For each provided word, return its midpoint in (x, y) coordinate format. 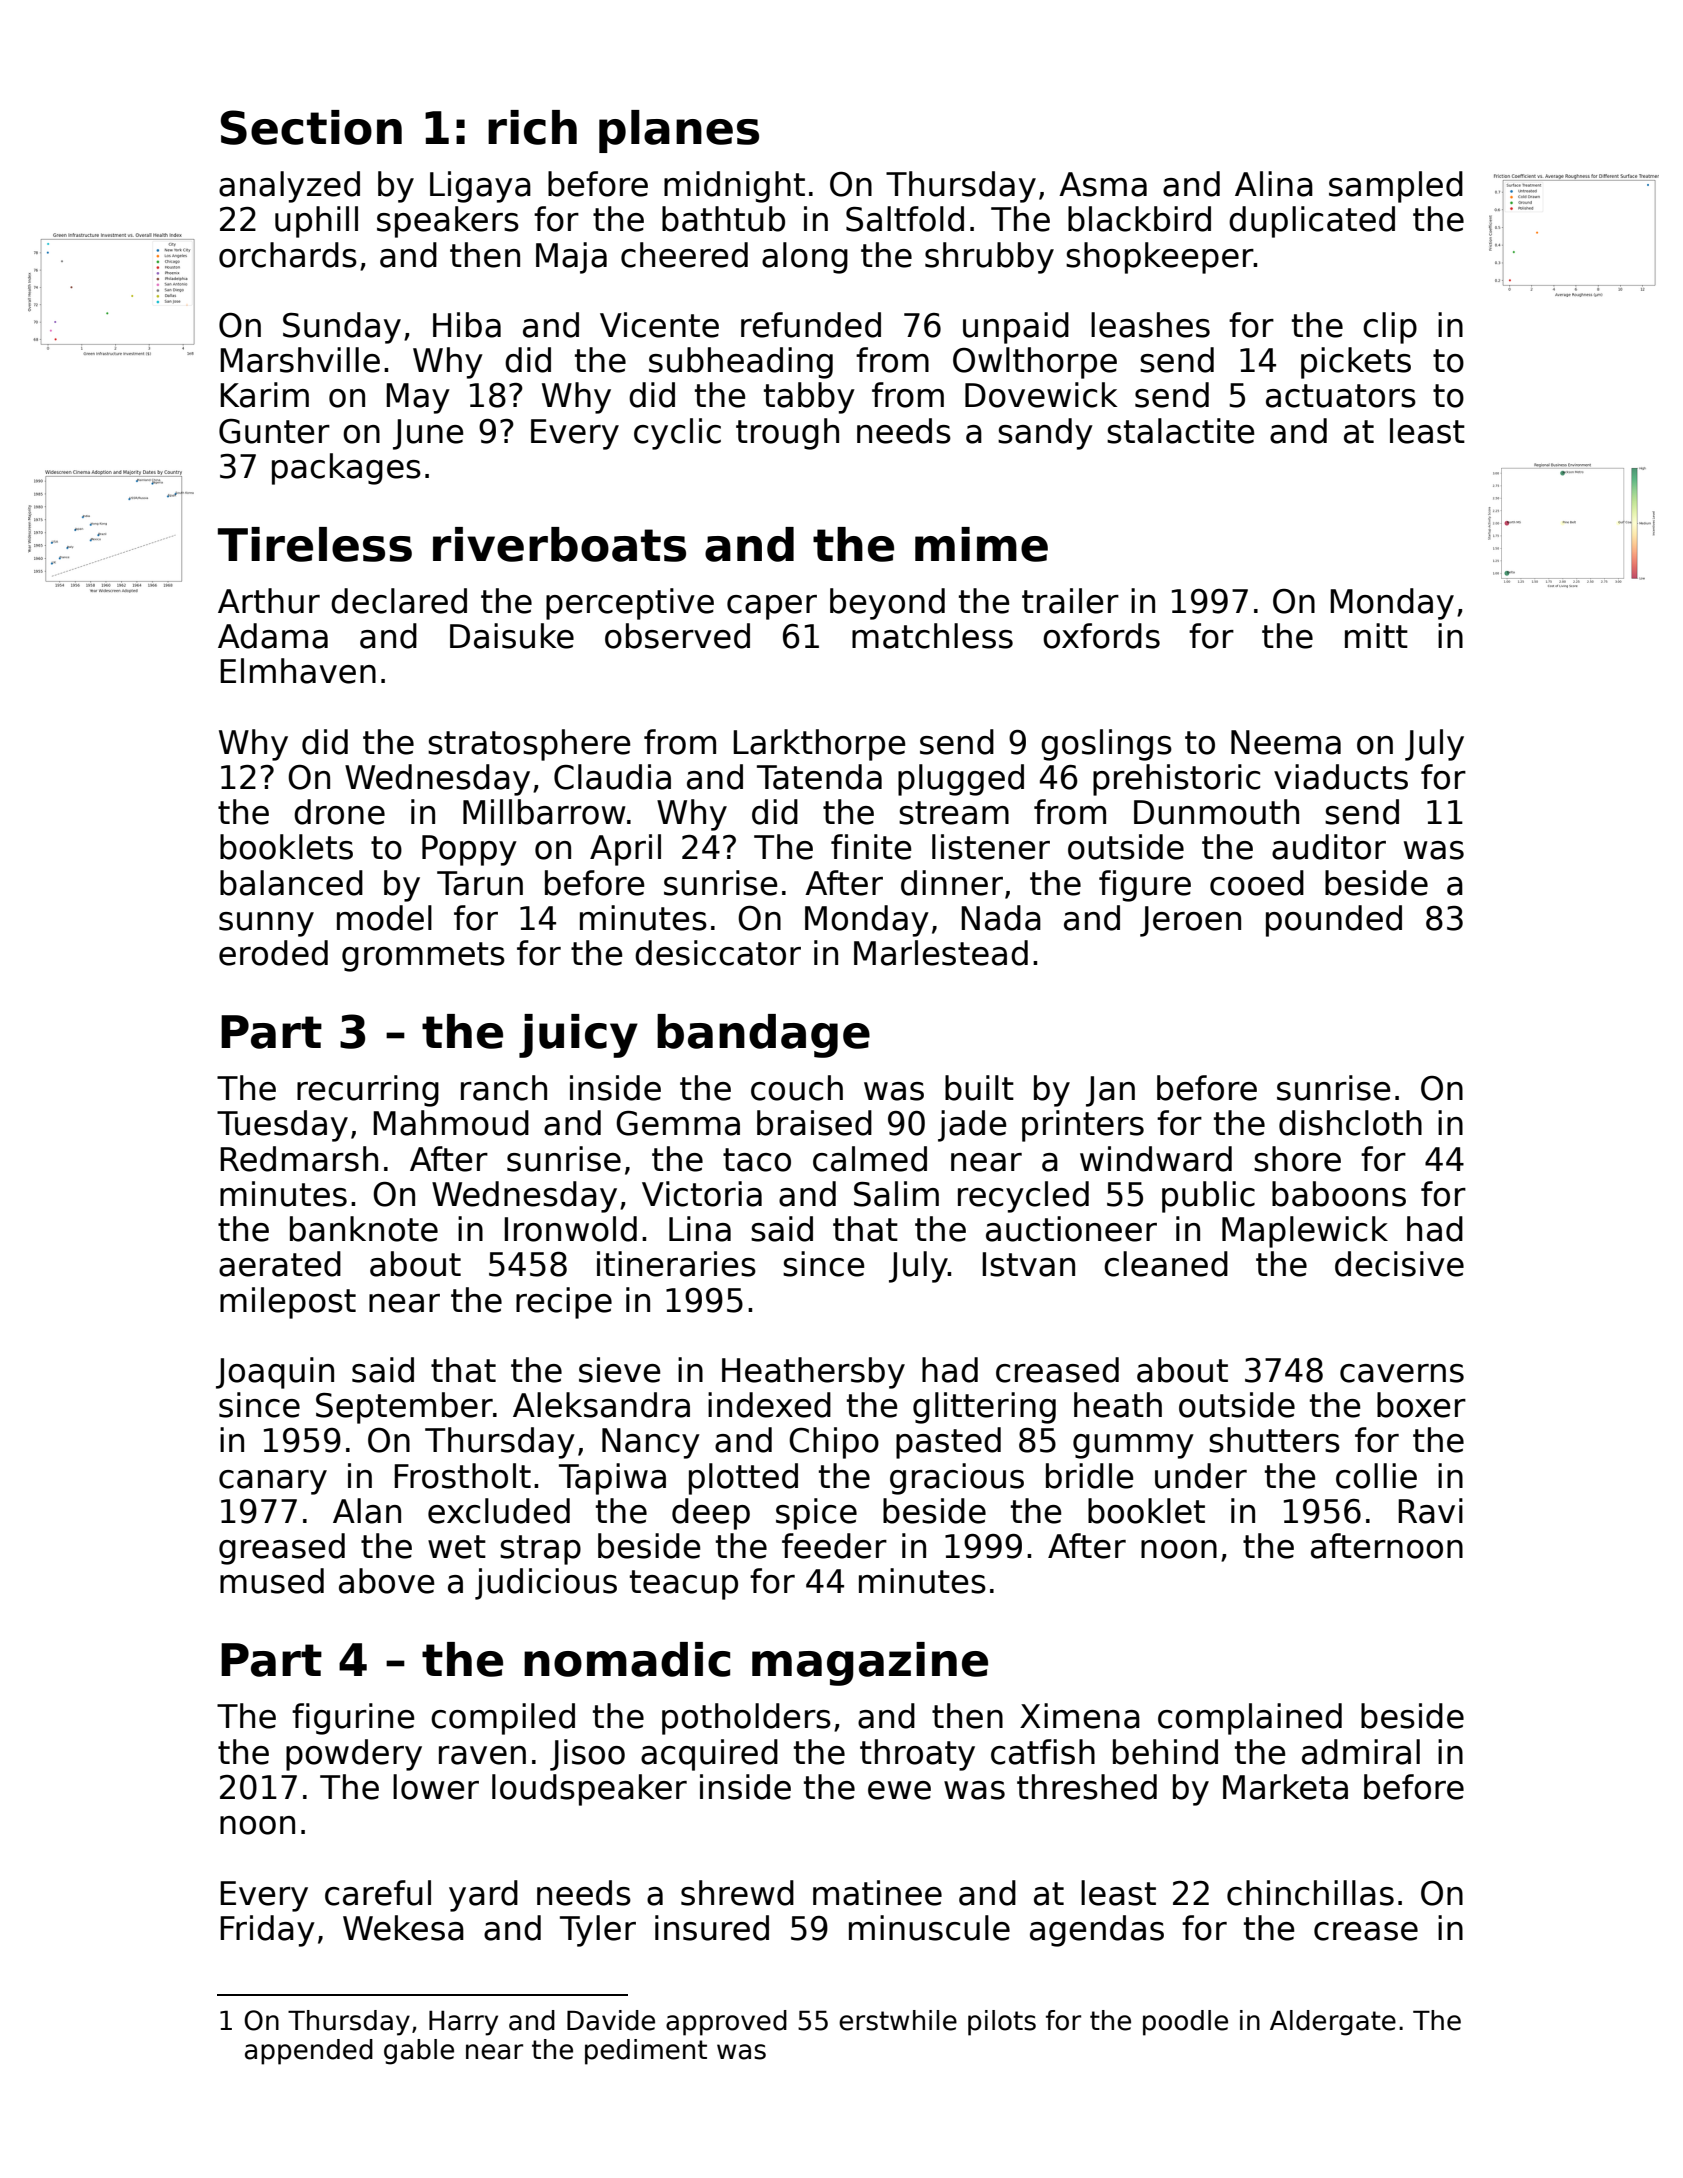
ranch (504, 1088)
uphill (316, 222)
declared (399, 601)
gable (419, 2052)
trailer (1070, 601)
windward (1156, 1159)
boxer (1421, 1405)
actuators (1341, 396)
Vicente (659, 325)
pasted (948, 1443)
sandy (1045, 434)
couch (797, 1088)
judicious (546, 1584)
